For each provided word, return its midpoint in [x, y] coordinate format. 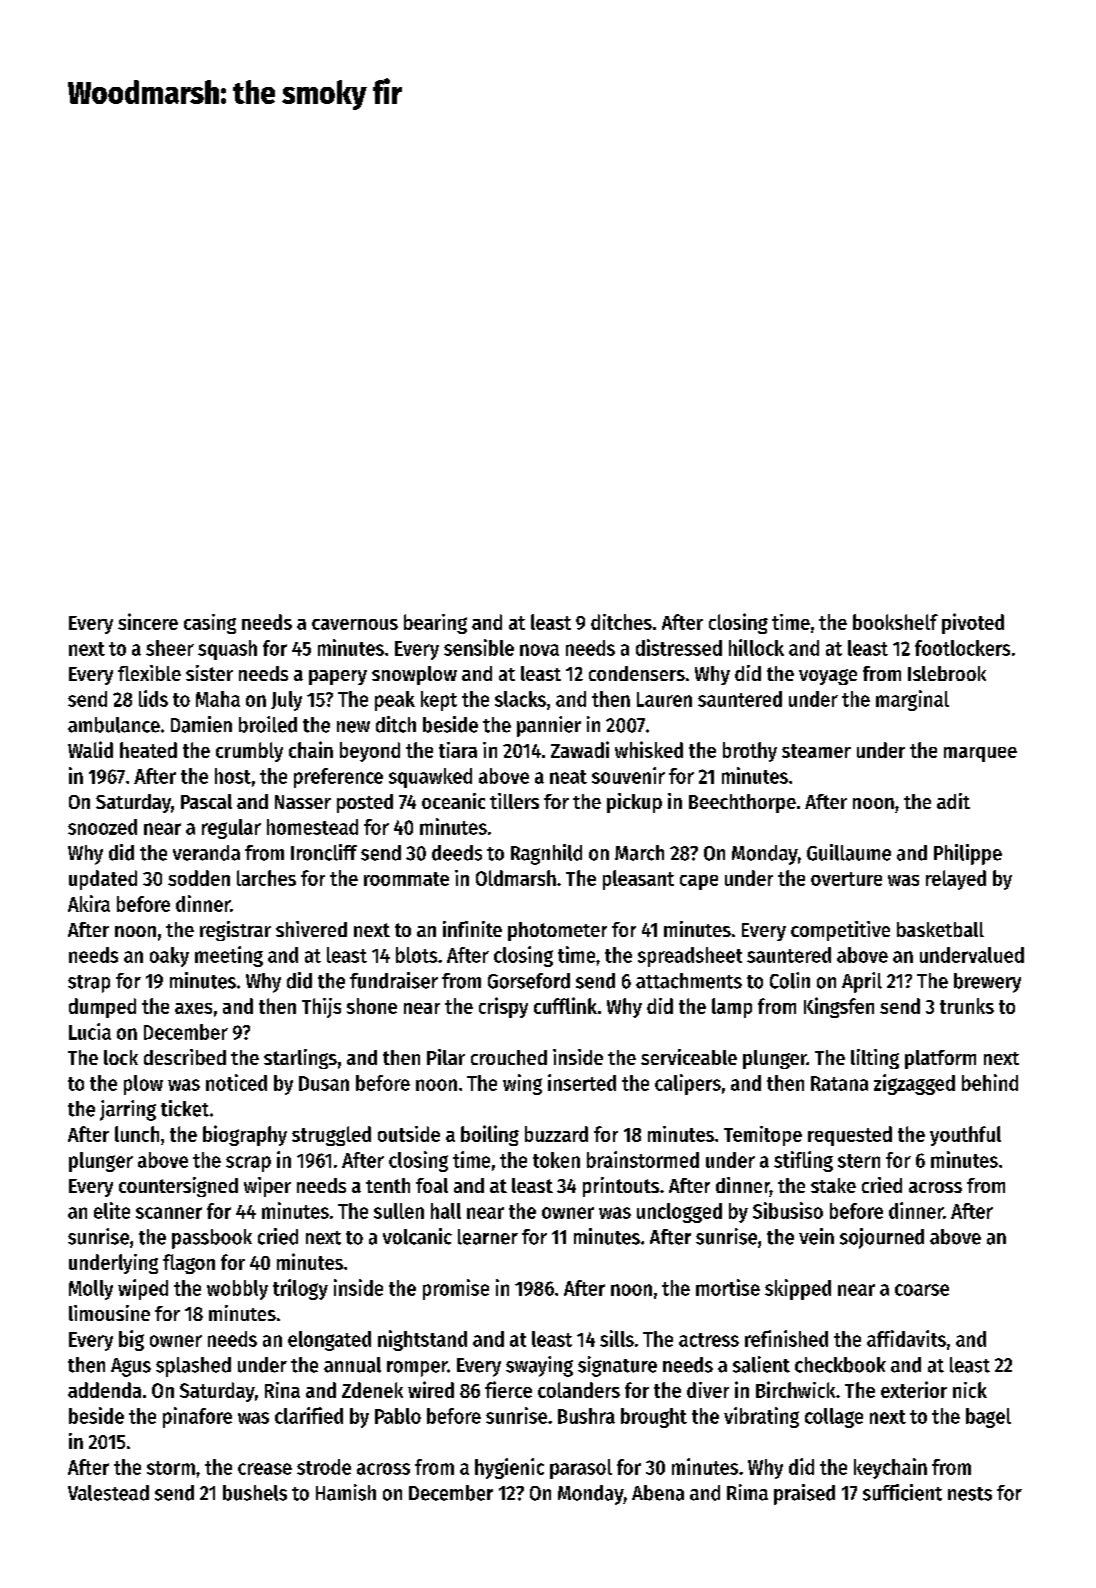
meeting [229, 956]
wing [522, 1084]
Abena [658, 1493]
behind [990, 1082]
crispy [503, 1007]
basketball [940, 929]
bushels [255, 1493]
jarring [128, 1110]
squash [227, 650]
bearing [435, 624]
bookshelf [895, 622]
